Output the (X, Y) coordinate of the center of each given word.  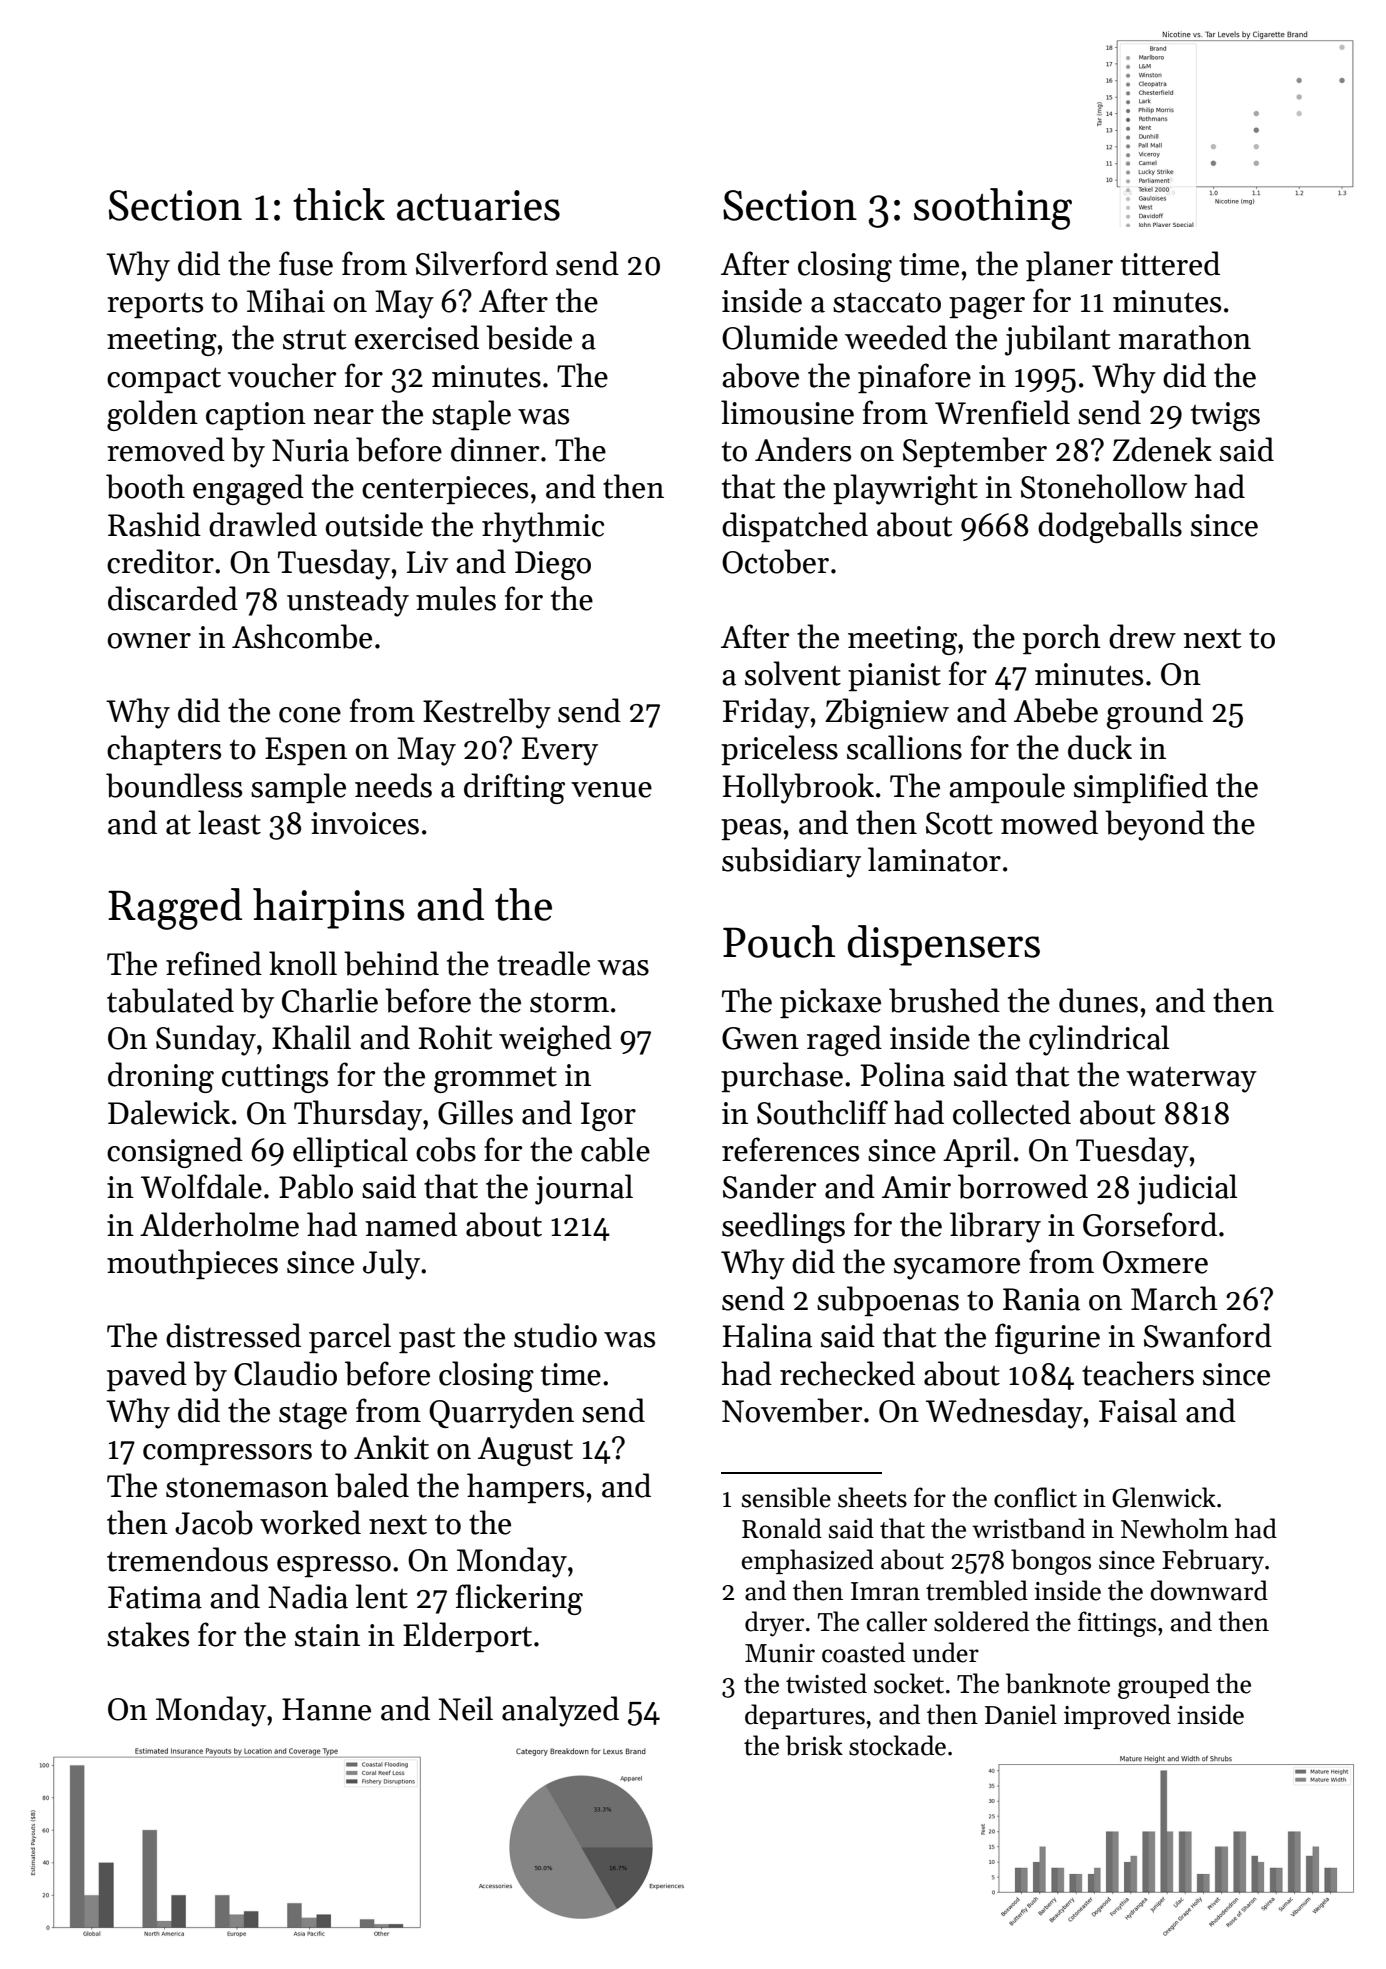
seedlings (783, 1227)
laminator (934, 859)
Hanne (326, 1709)
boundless (174, 785)
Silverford (482, 263)
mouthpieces (192, 1264)
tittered (1170, 263)
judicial (1187, 1189)
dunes (1098, 1000)
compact (164, 380)
